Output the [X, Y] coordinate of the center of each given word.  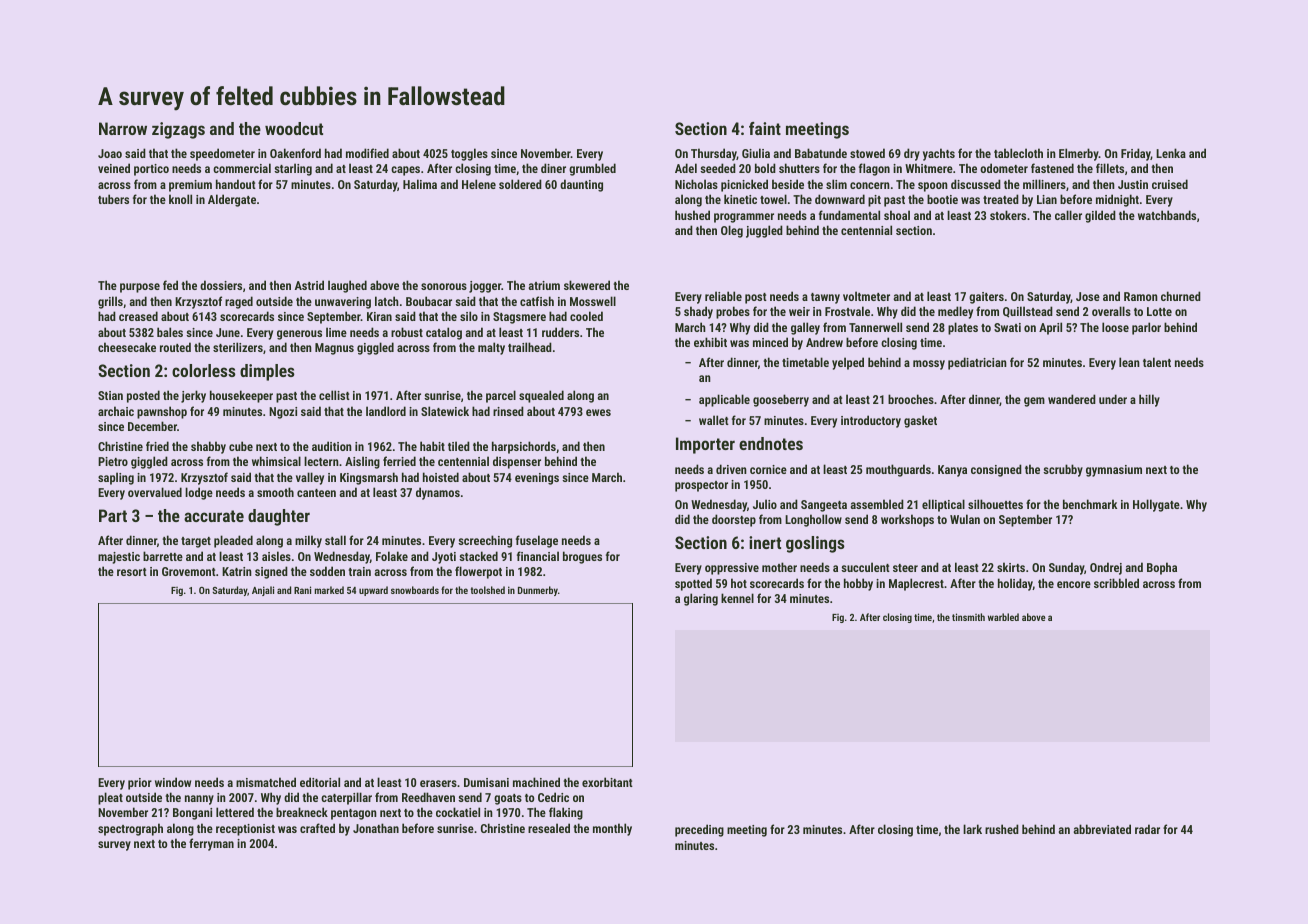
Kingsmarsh [369, 478]
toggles [469, 154]
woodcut [294, 128]
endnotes [771, 443]
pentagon [354, 814]
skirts [1011, 567]
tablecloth [1018, 153]
